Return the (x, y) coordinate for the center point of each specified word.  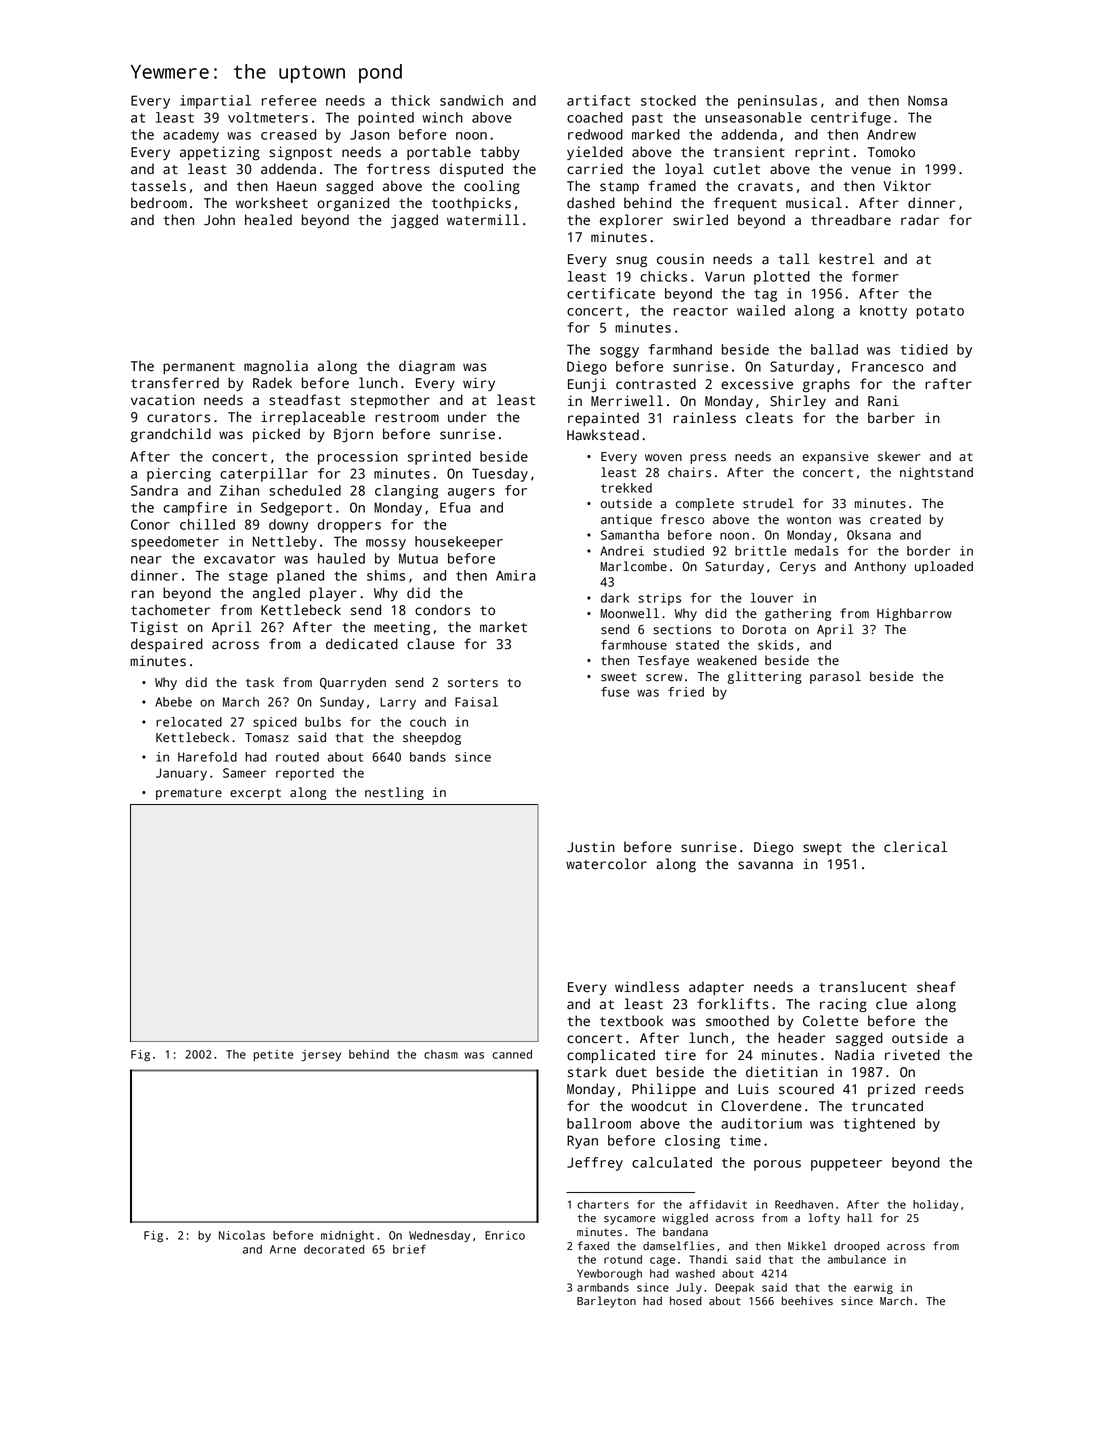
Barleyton (606, 1302)
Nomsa (927, 100)
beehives (807, 1301)
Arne (283, 1249)
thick (410, 100)
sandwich (471, 100)
